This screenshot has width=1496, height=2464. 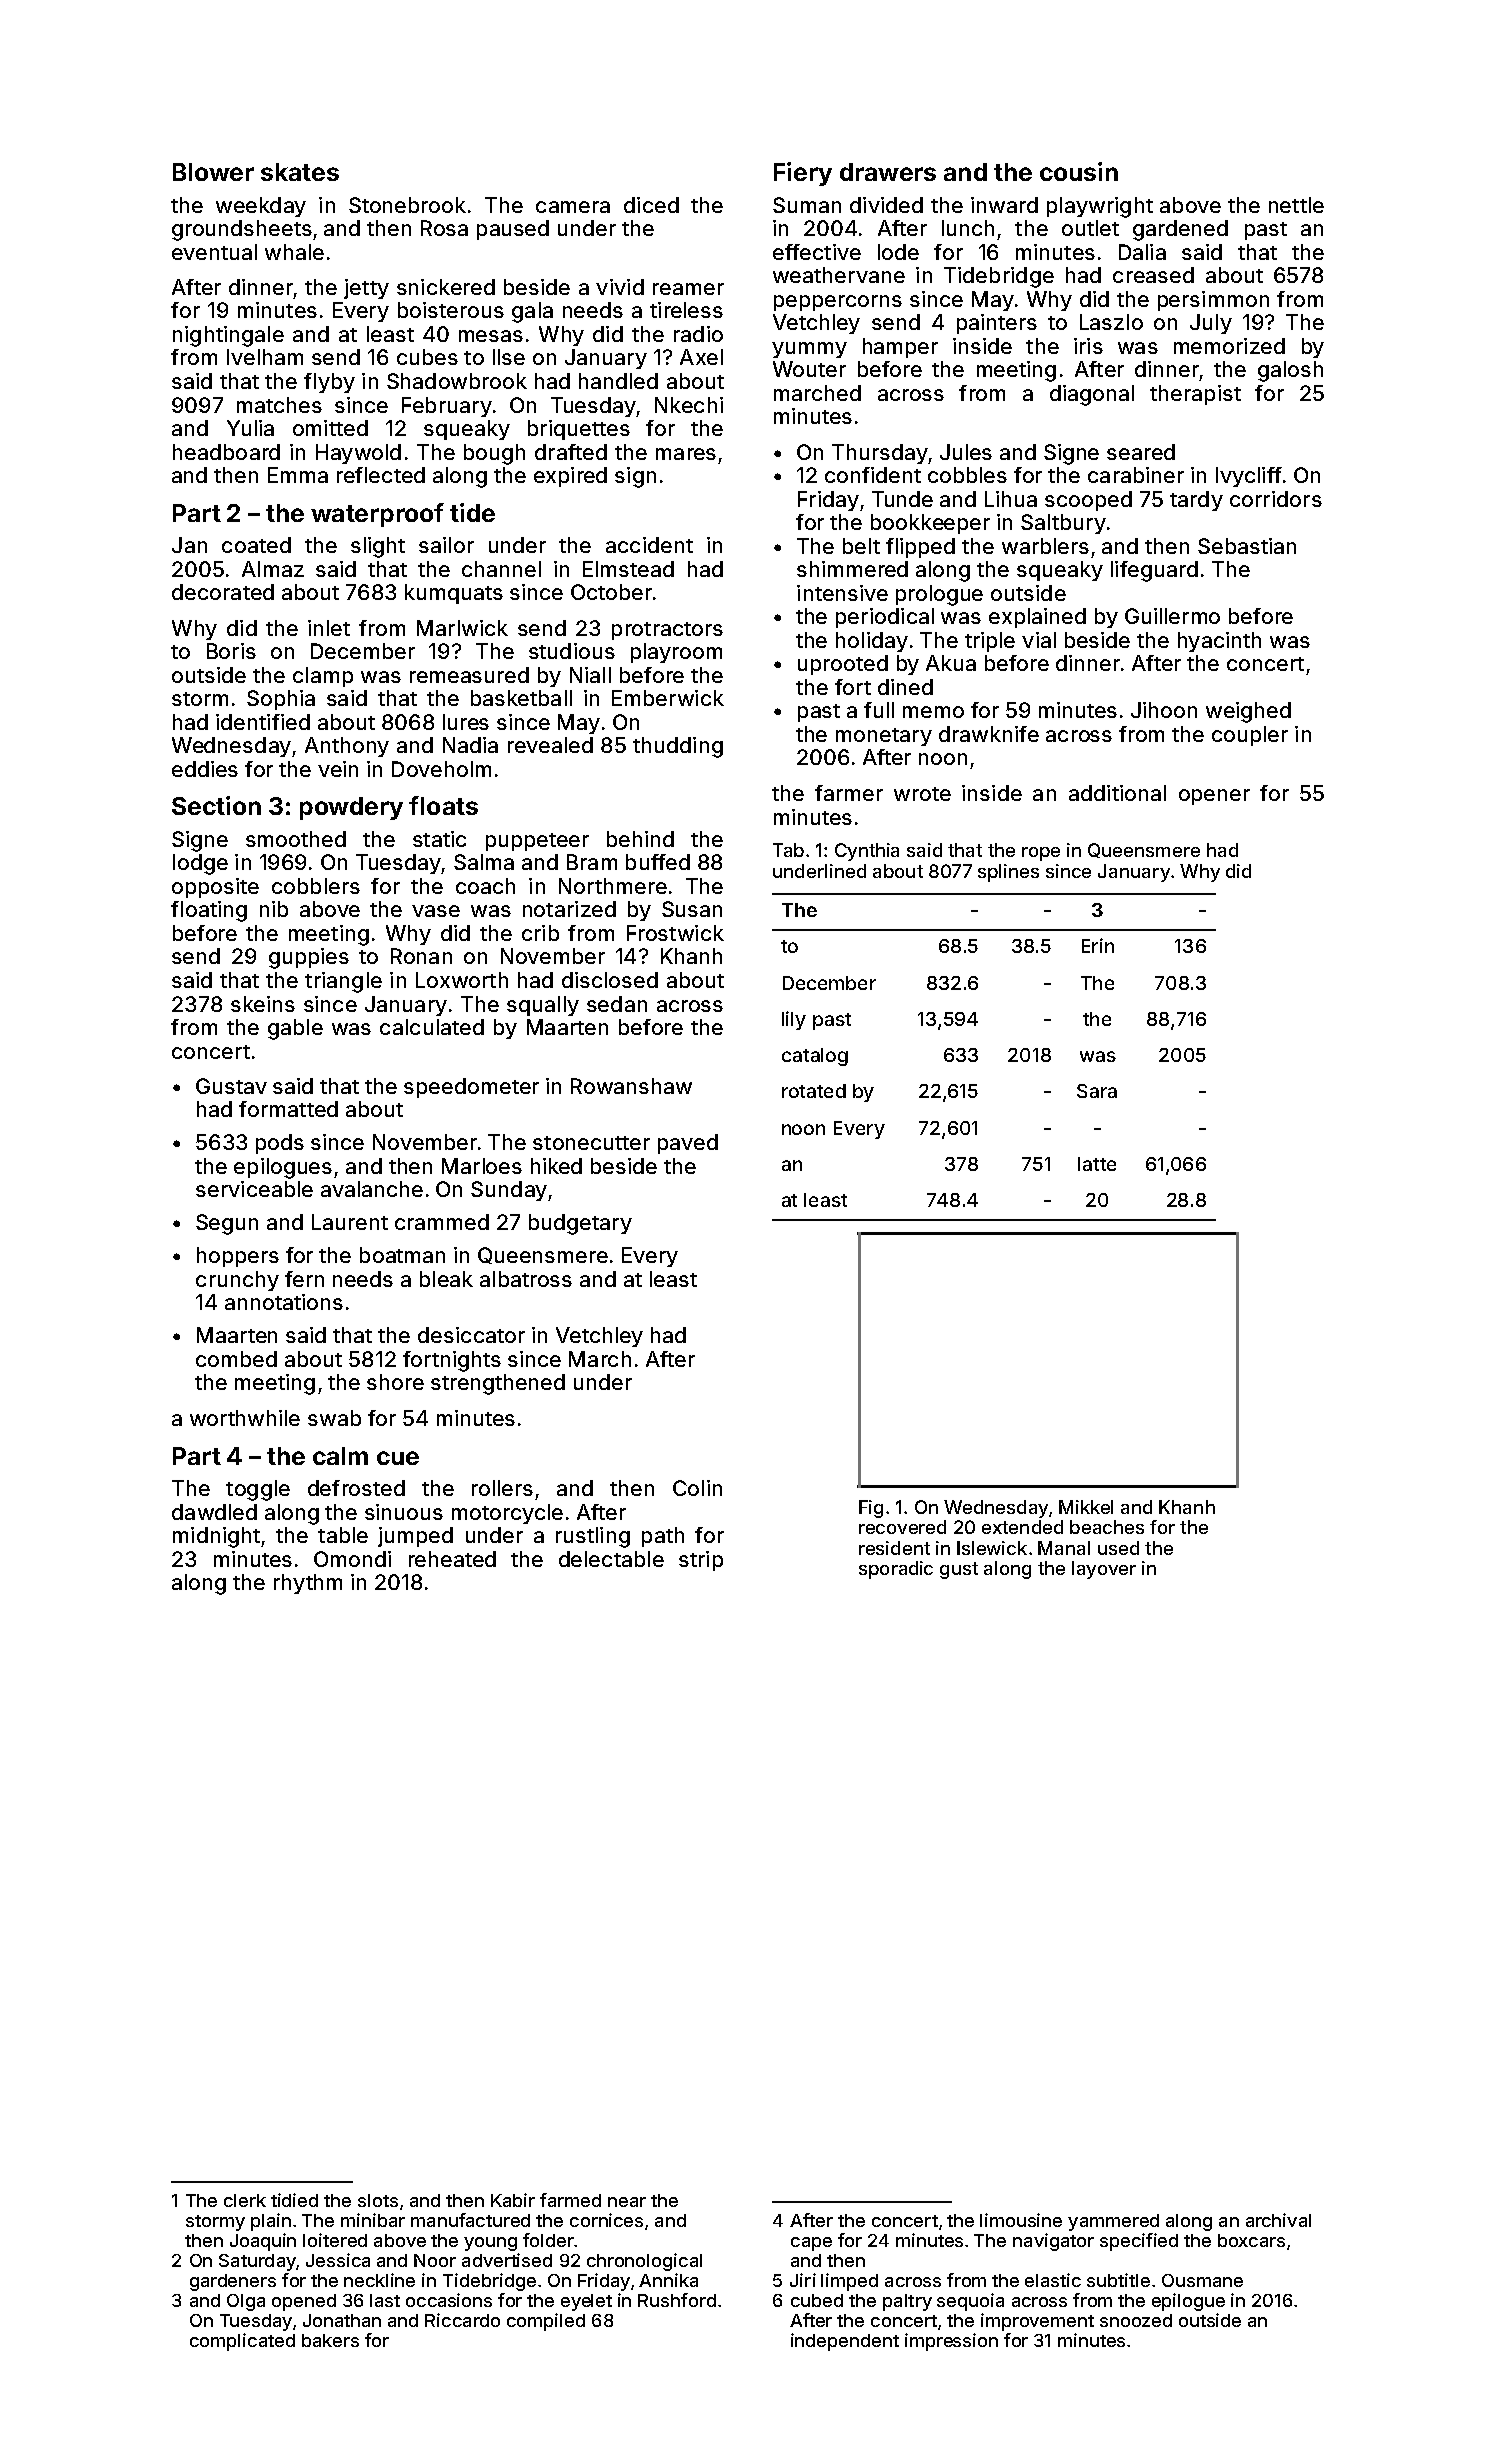 What do you see at coordinates (209, 911) in the screenshot?
I see `floating` at bounding box center [209, 911].
